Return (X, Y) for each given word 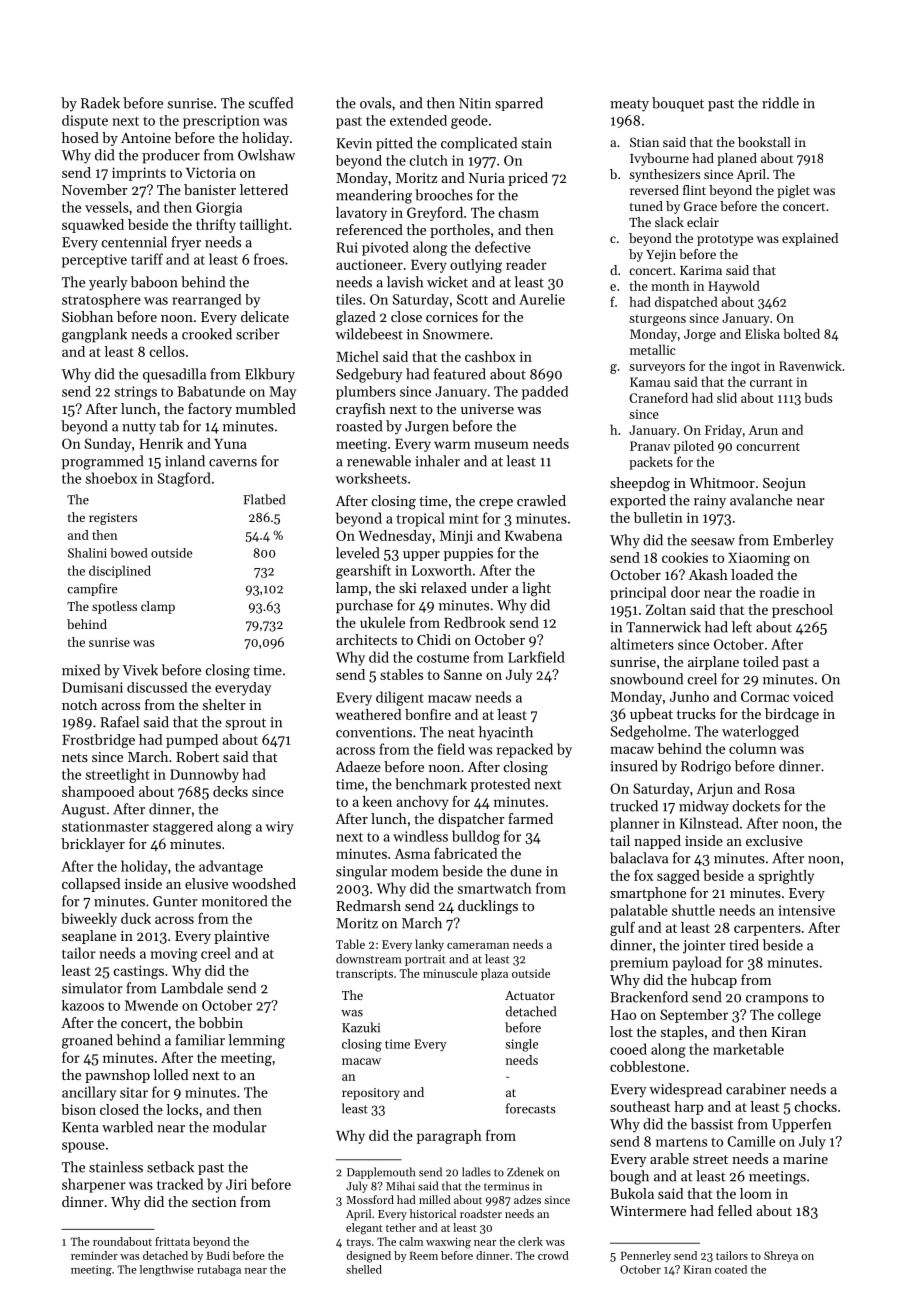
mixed (81, 670)
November (95, 189)
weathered (368, 714)
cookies (685, 557)
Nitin (475, 103)
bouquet (678, 104)
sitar (134, 1092)
